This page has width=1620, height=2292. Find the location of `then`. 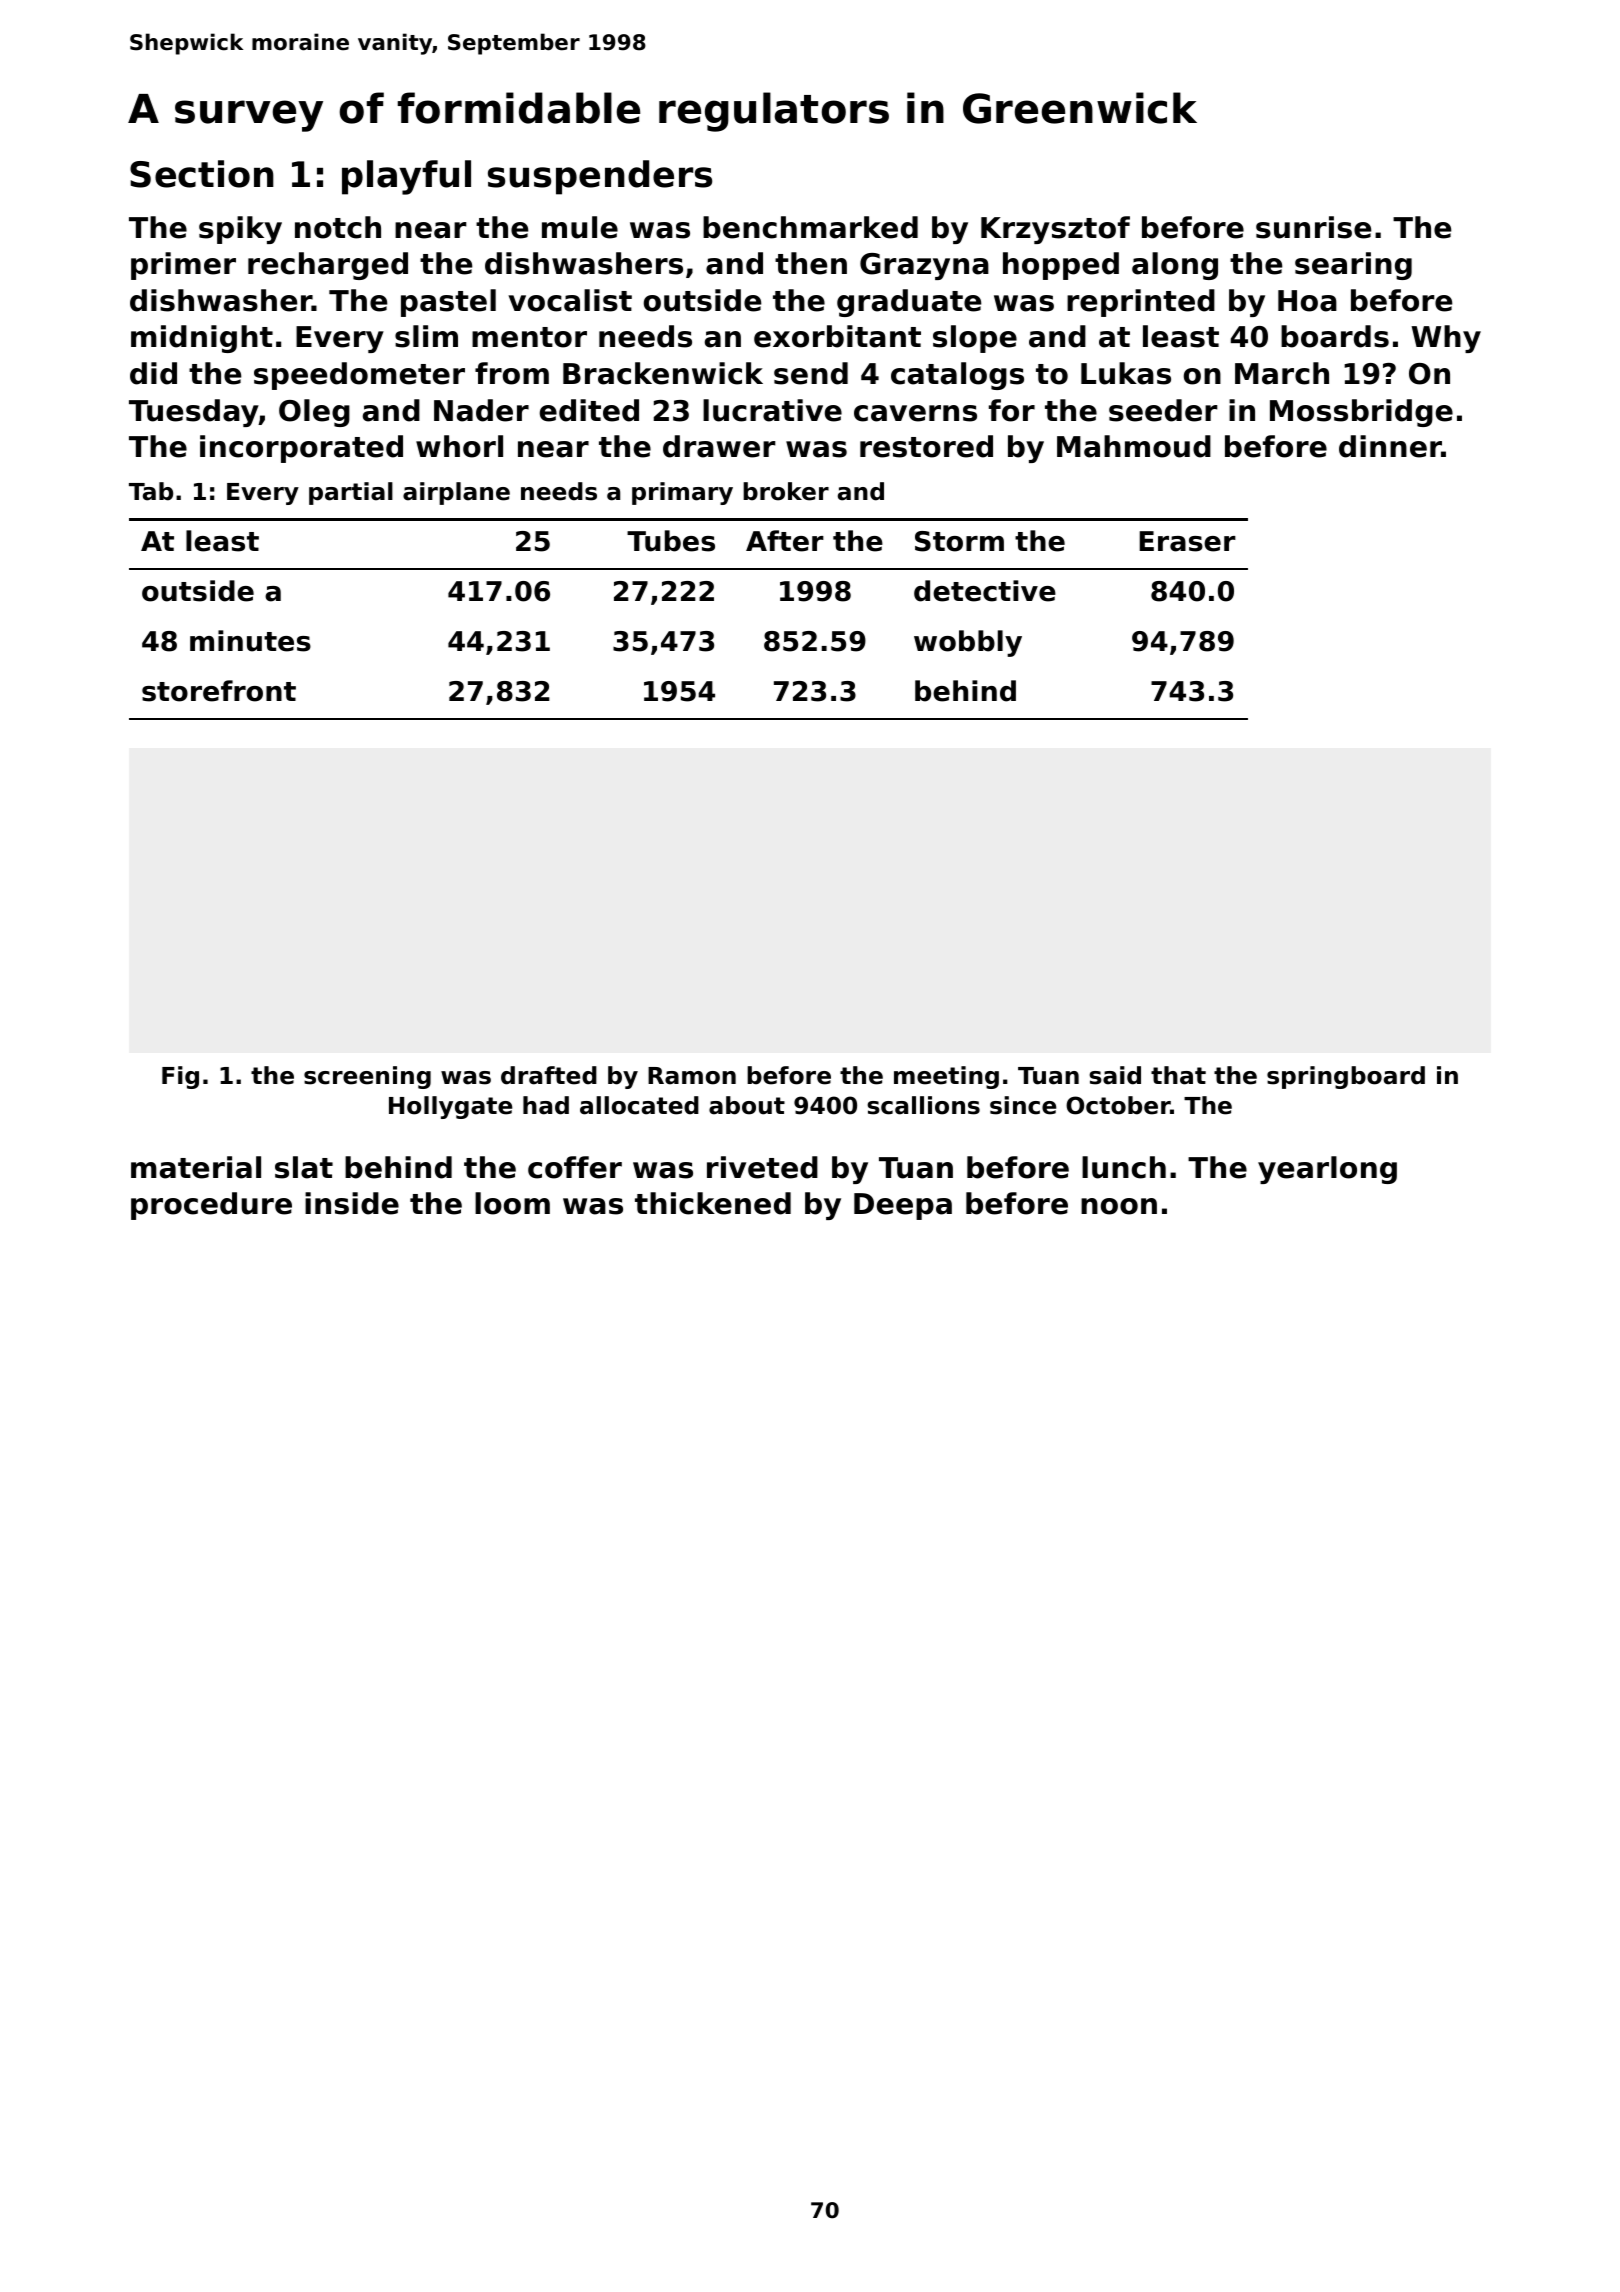

then is located at coordinates (811, 263).
